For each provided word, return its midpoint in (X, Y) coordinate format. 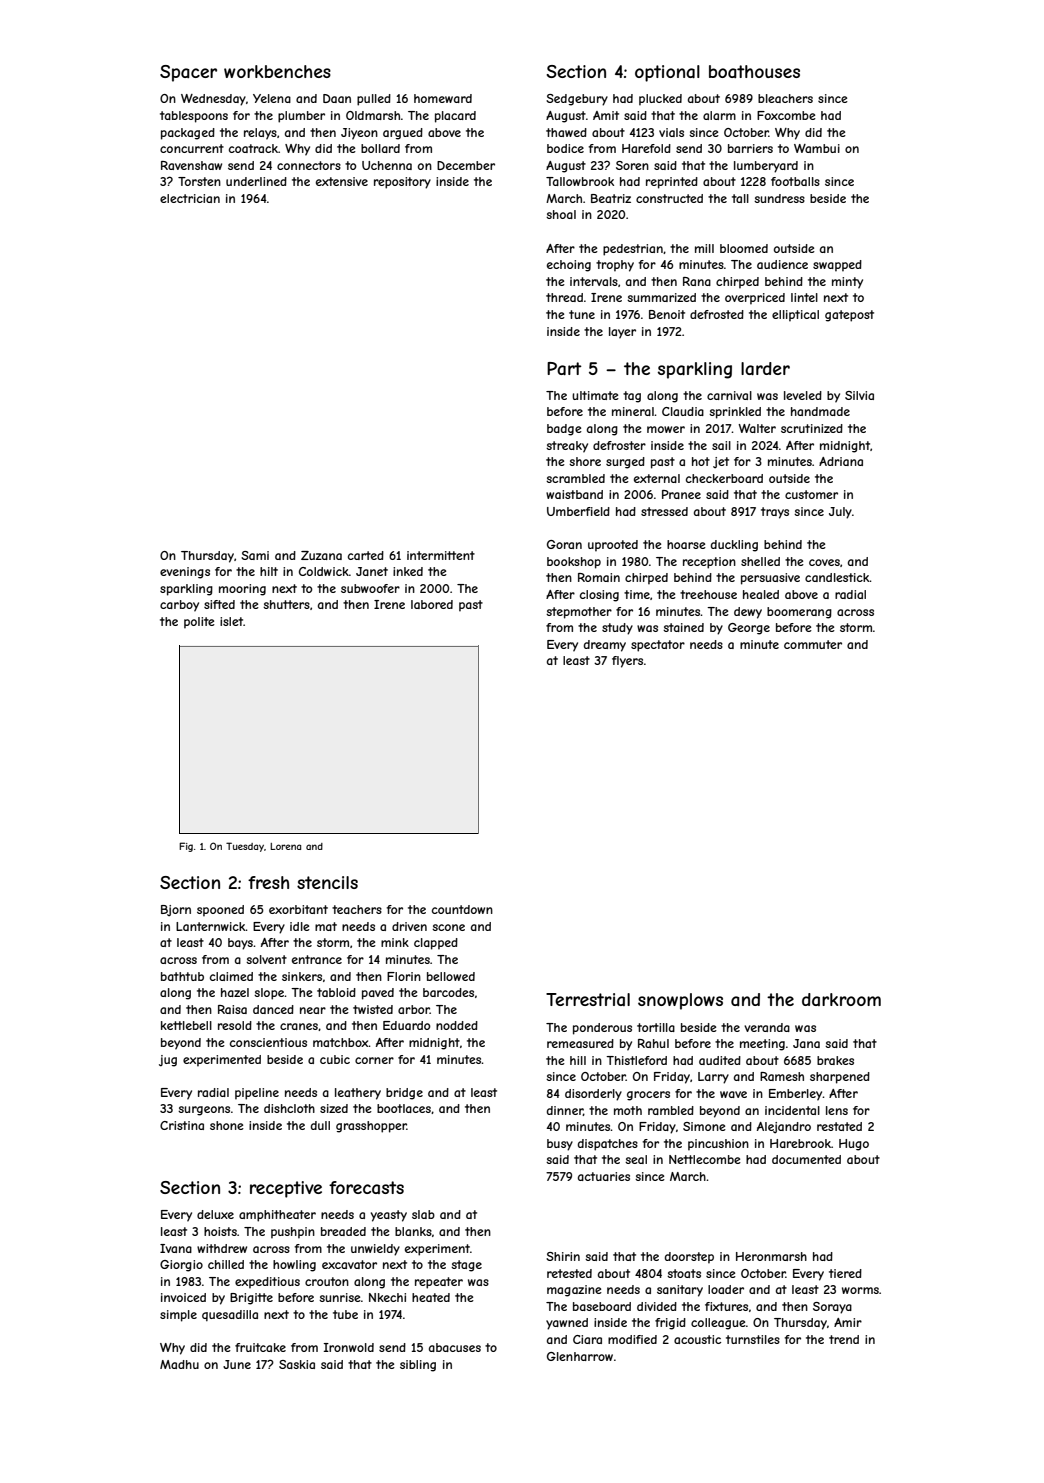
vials (671, 132)
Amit (606, 115)
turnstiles (753, 1339)
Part (564, 368)
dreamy (605, 646)
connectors (309, 165)
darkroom (841, 999)
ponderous (602, 1029)
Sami (255, 555)
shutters (286, 604)
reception (709, 563)
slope (269, 994)
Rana (697, 281)
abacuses (455, 1347)
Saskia (297, 1364)
